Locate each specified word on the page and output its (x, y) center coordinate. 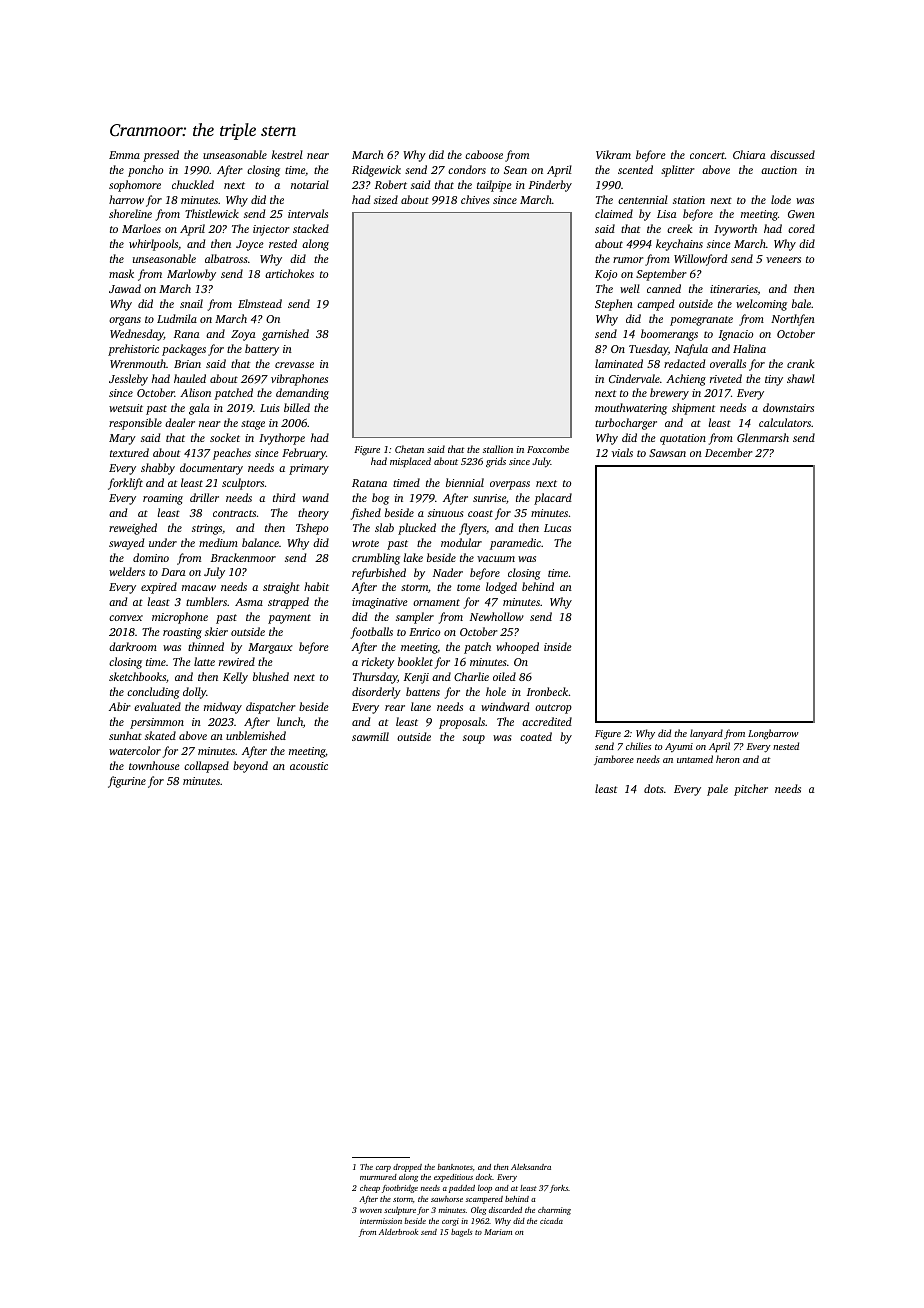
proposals (462, 723)
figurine (127, 782)
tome (468, 587)
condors (467, 169)
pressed (161, 156)
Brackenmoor (243, 557)
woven (371, 1211)
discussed (792, 154)
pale (717, 790)
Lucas (557, 528)
